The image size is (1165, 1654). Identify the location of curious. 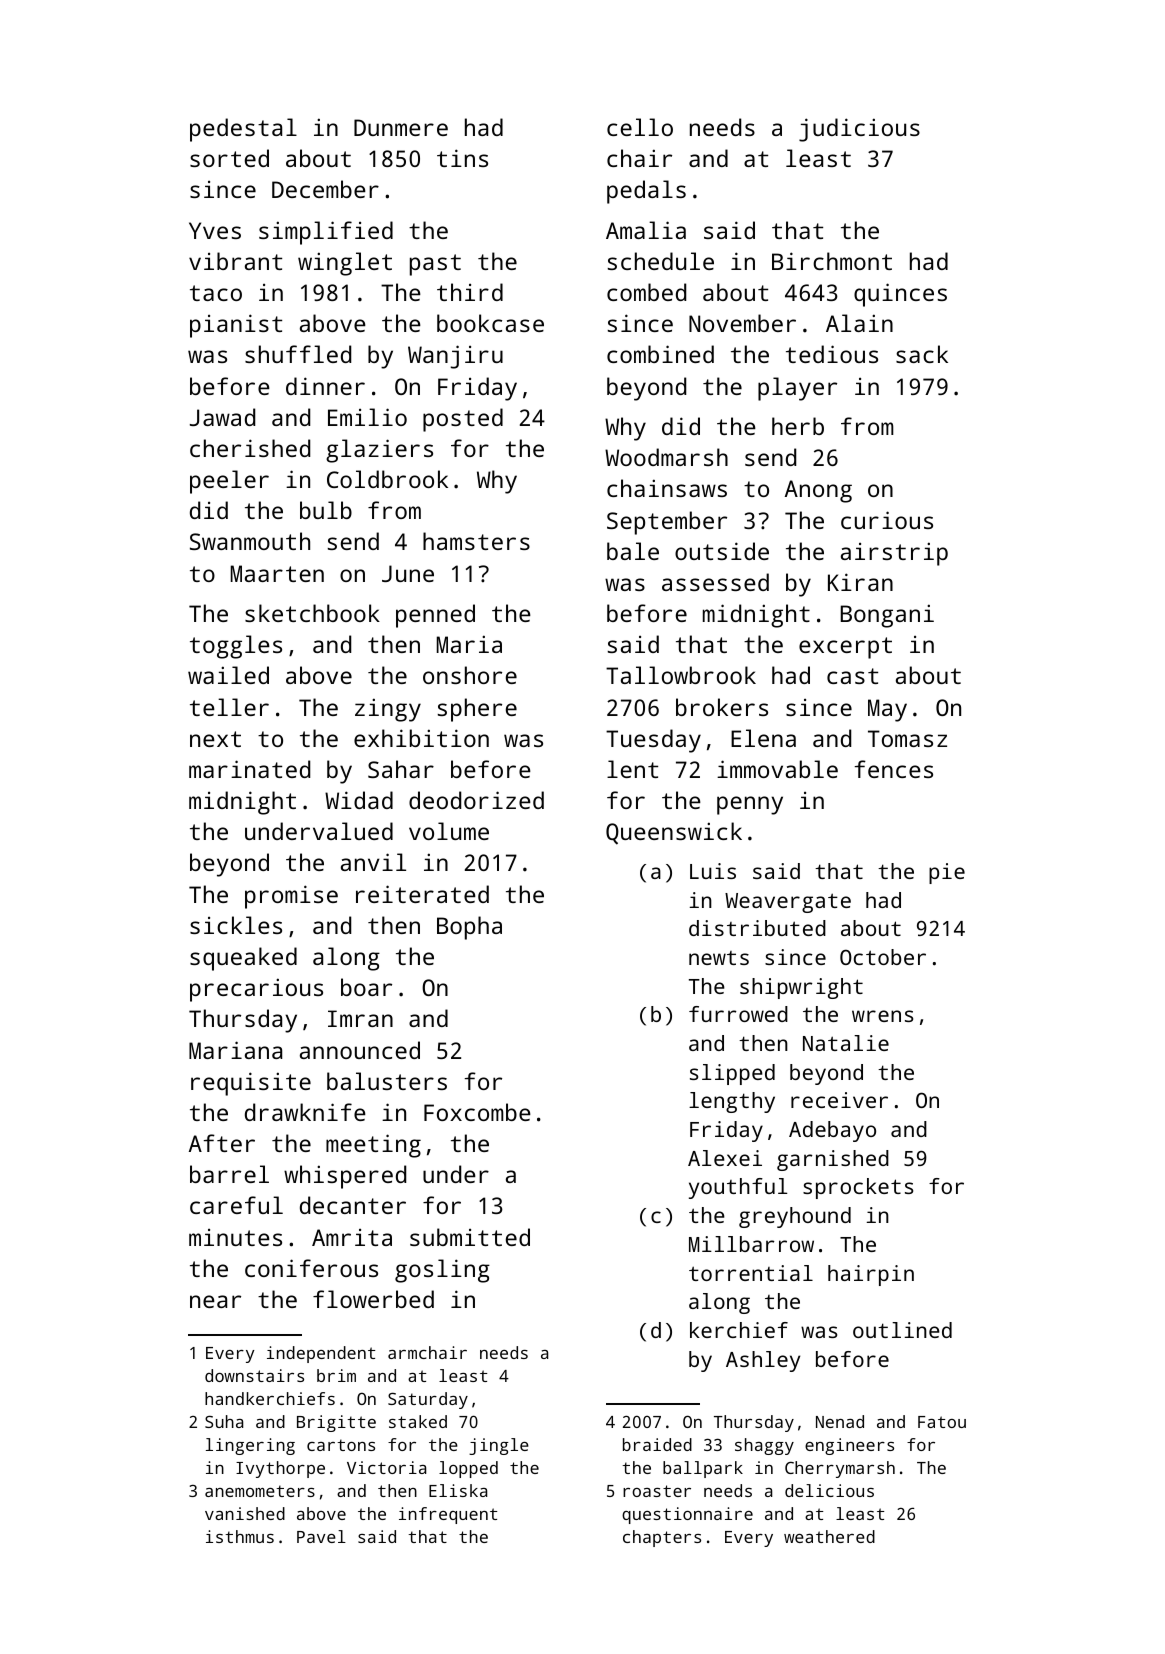
(887, 520).
